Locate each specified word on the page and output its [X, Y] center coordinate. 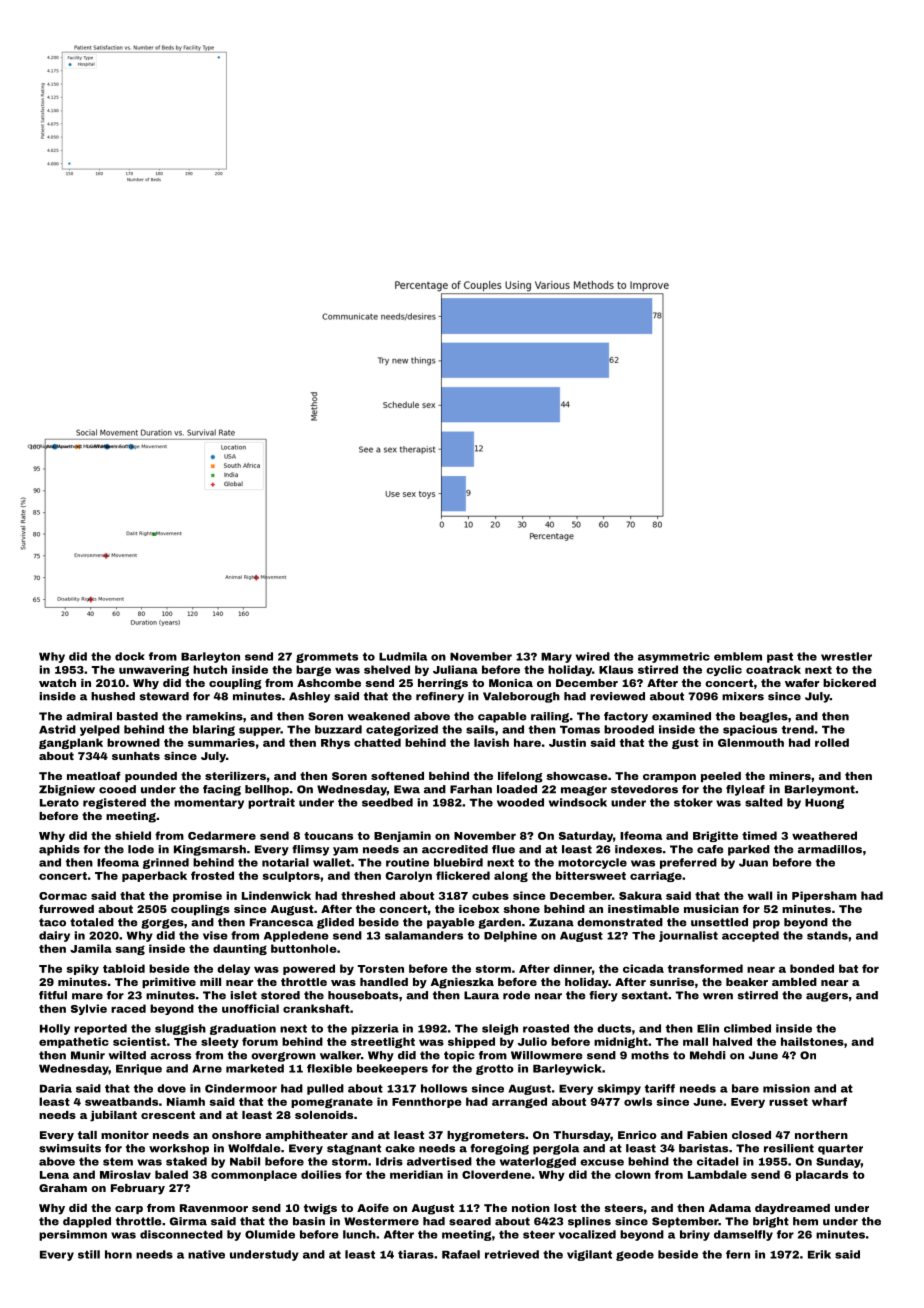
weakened [378, 716]
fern [738, 1254]
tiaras [416, 1254]
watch [57, 683]
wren [718, 996]
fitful [53, 995]
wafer [802, 683]
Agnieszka [462, 983]
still [89, 1254]
